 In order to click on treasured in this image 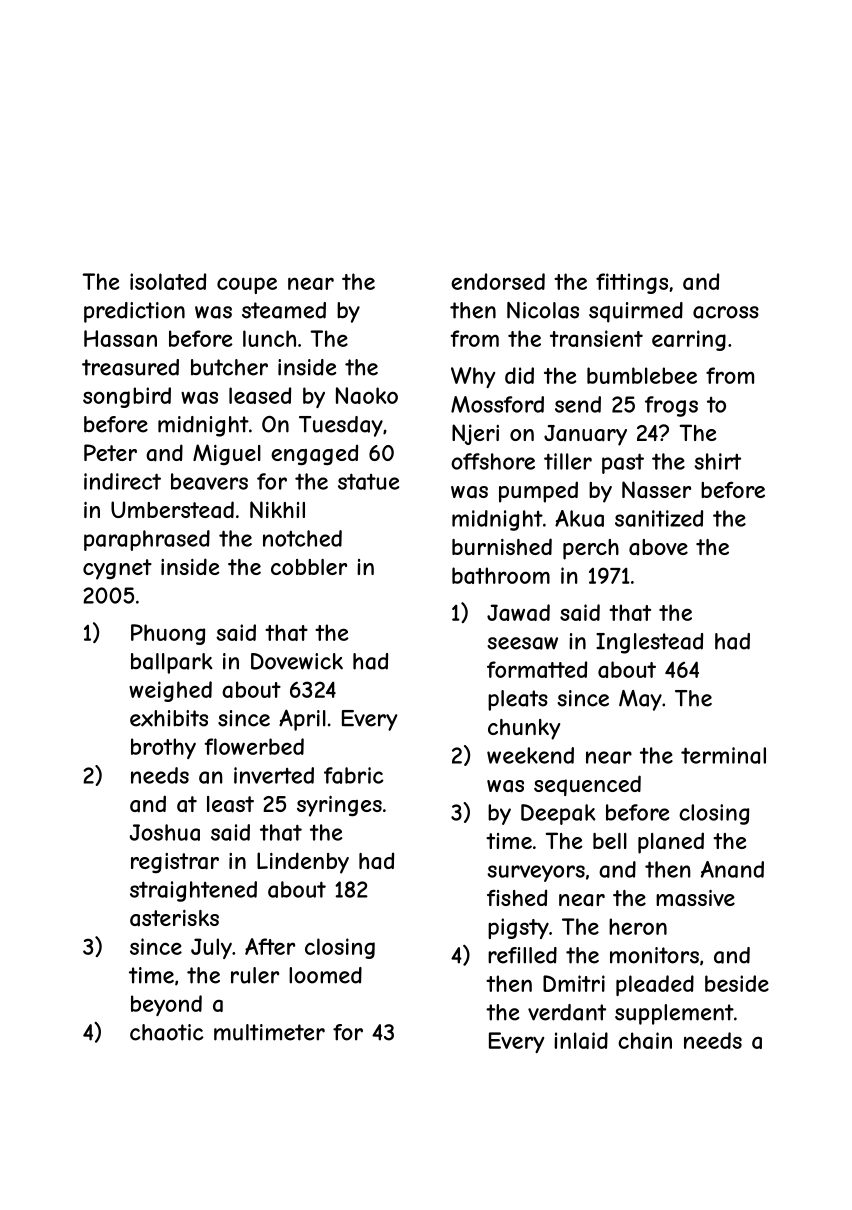, I will do `click(130, 367)`.
